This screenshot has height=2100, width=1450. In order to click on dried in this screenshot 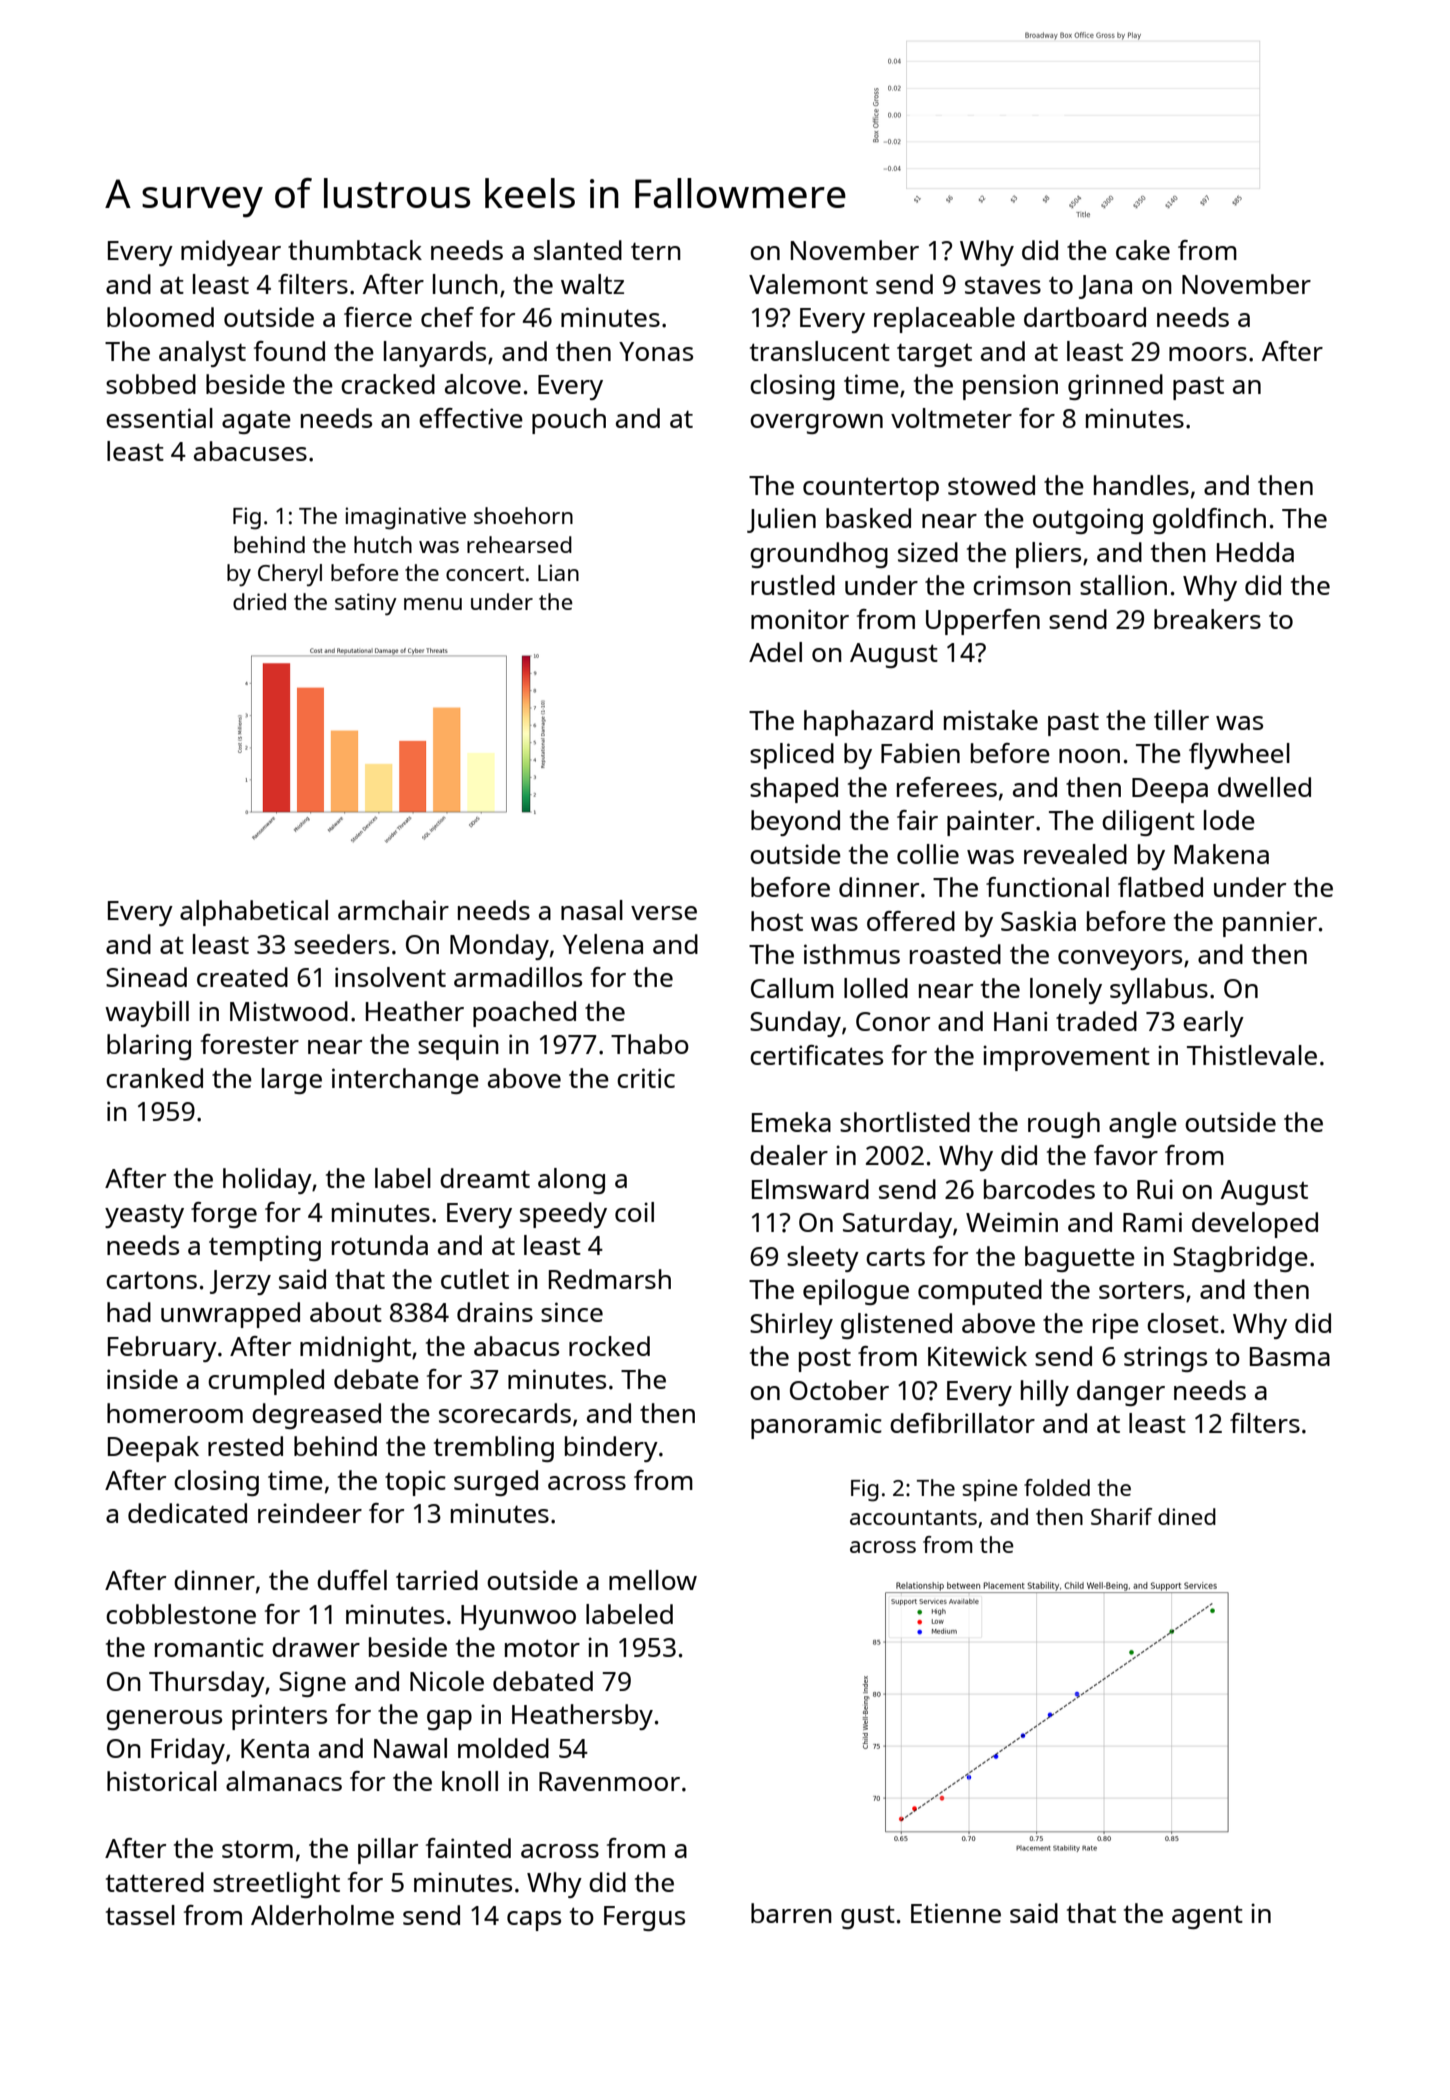, I will do `click(259, 601)`.
